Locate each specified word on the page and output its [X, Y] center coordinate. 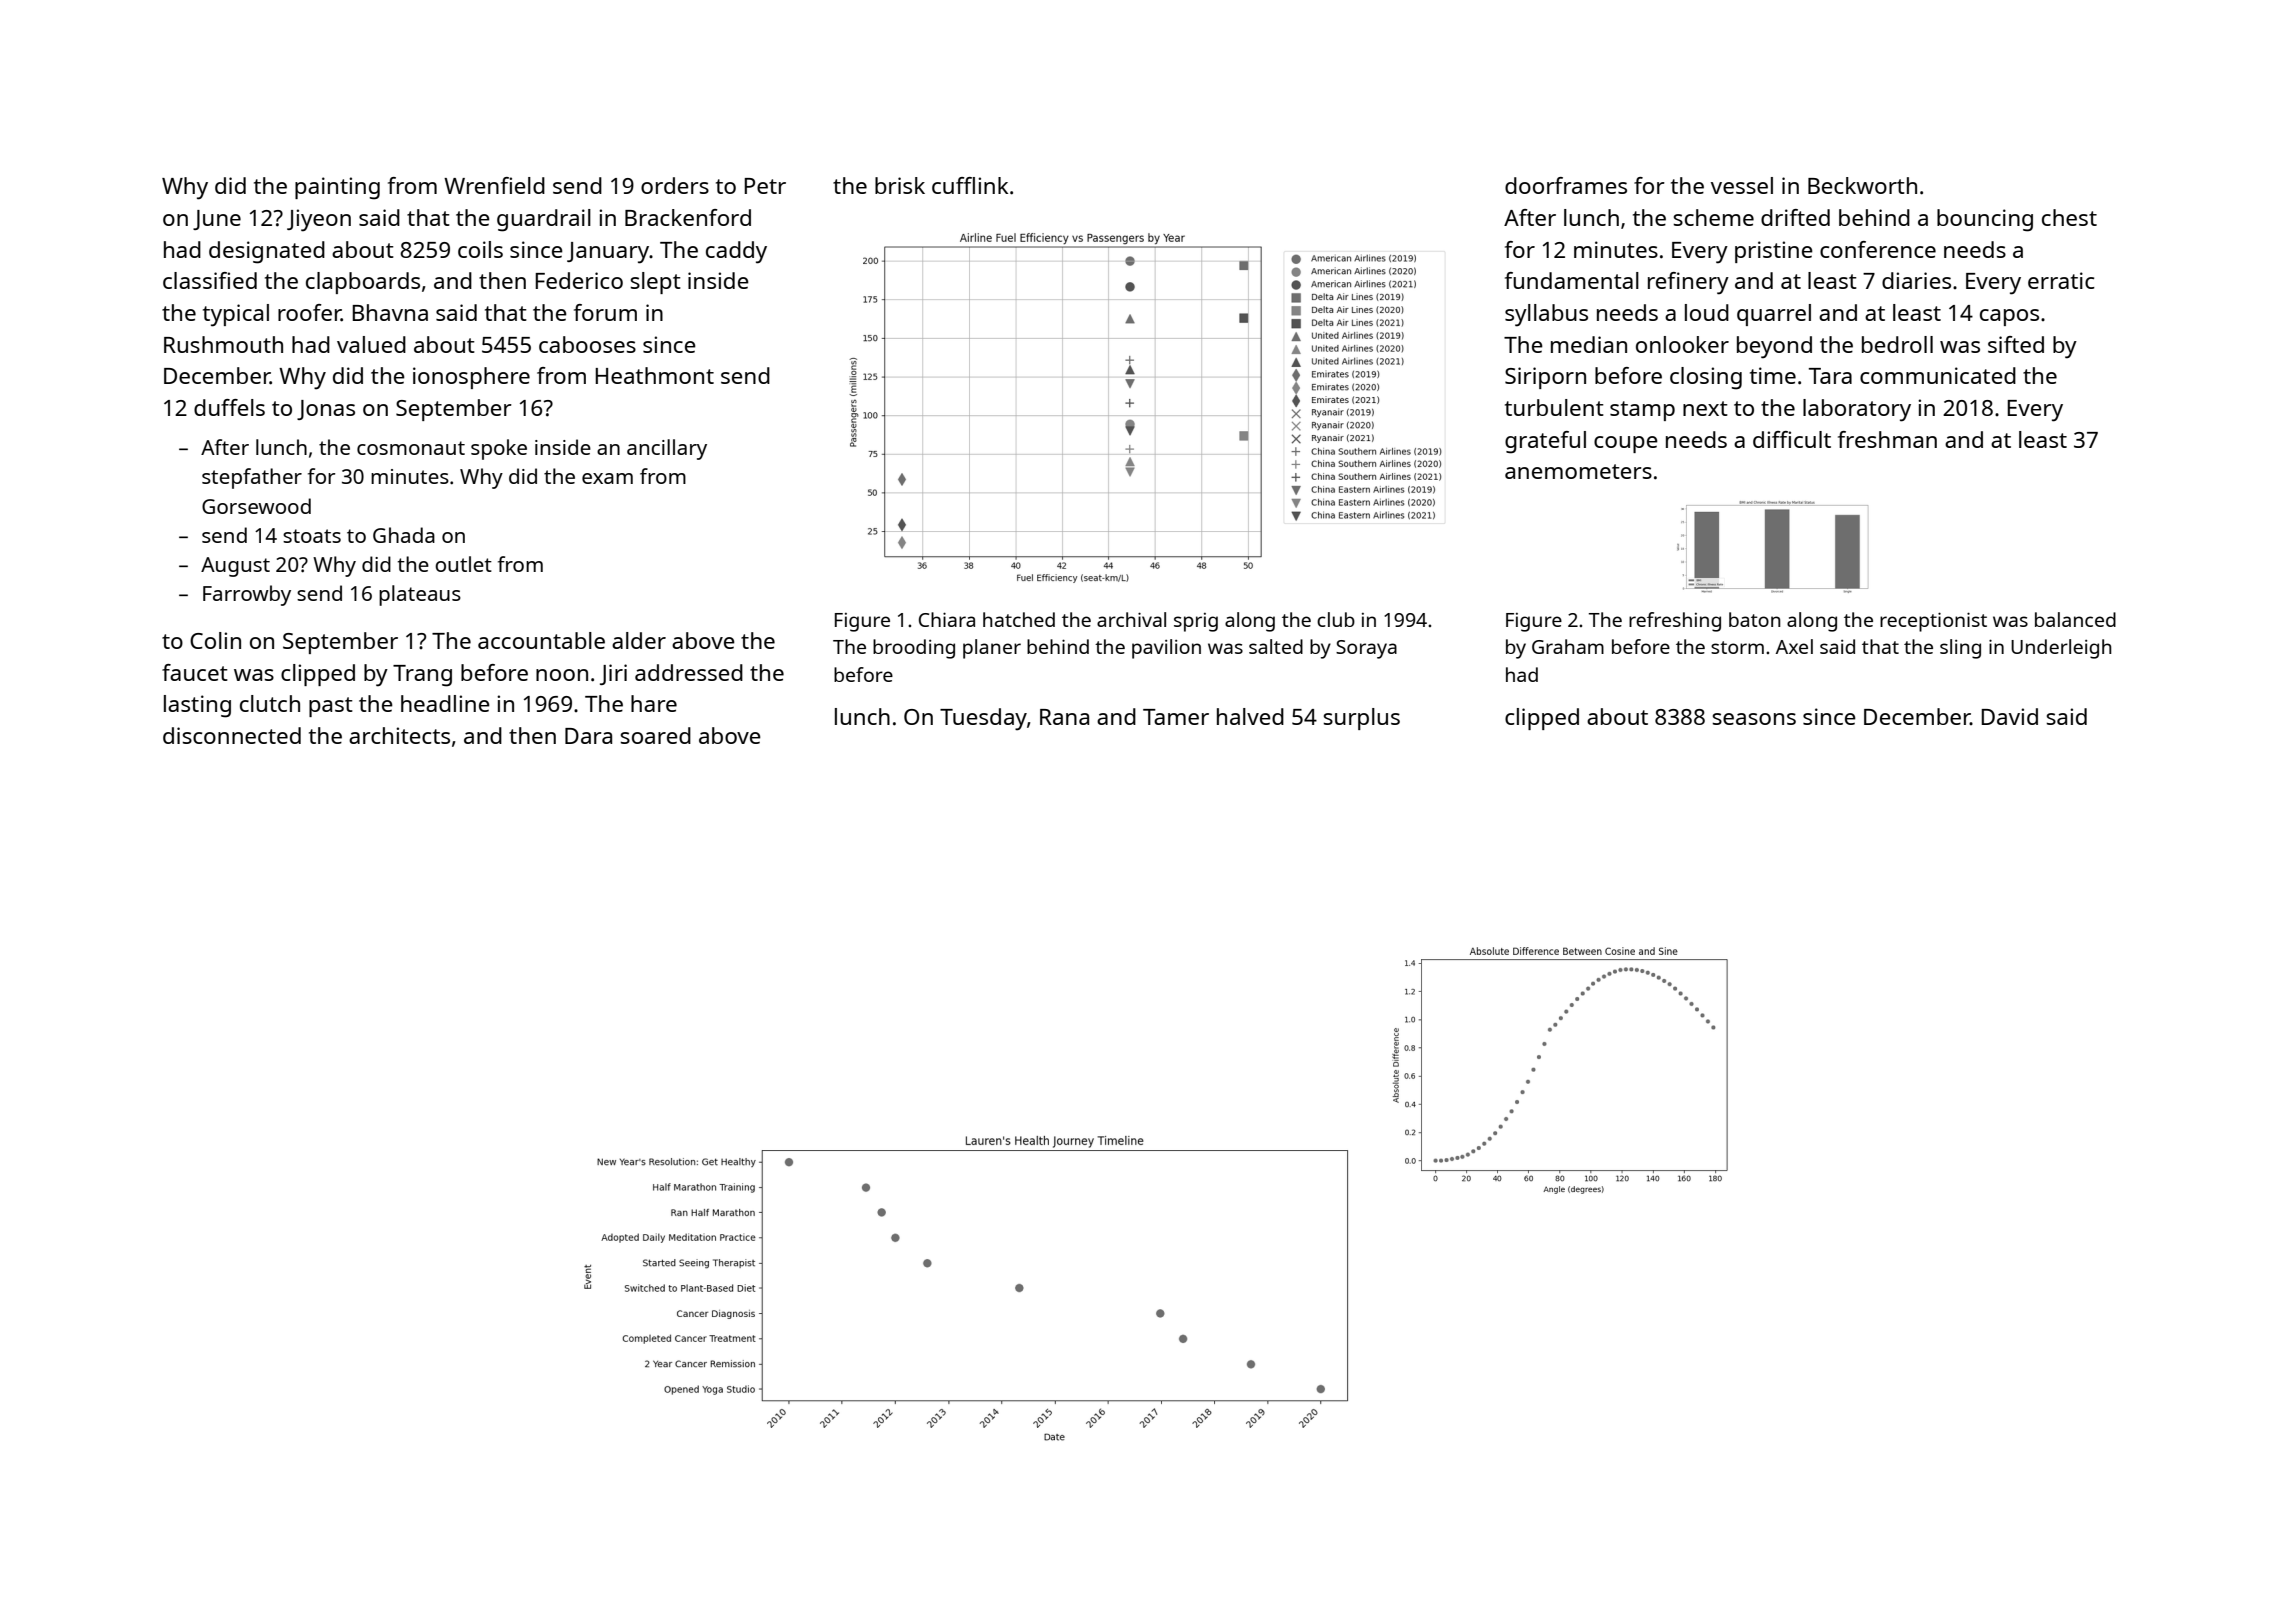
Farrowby [247, 595]
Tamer [1176, 717]
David [2009, 716]
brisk [900, 185]
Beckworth [1862, 185]
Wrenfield [494, 185]
